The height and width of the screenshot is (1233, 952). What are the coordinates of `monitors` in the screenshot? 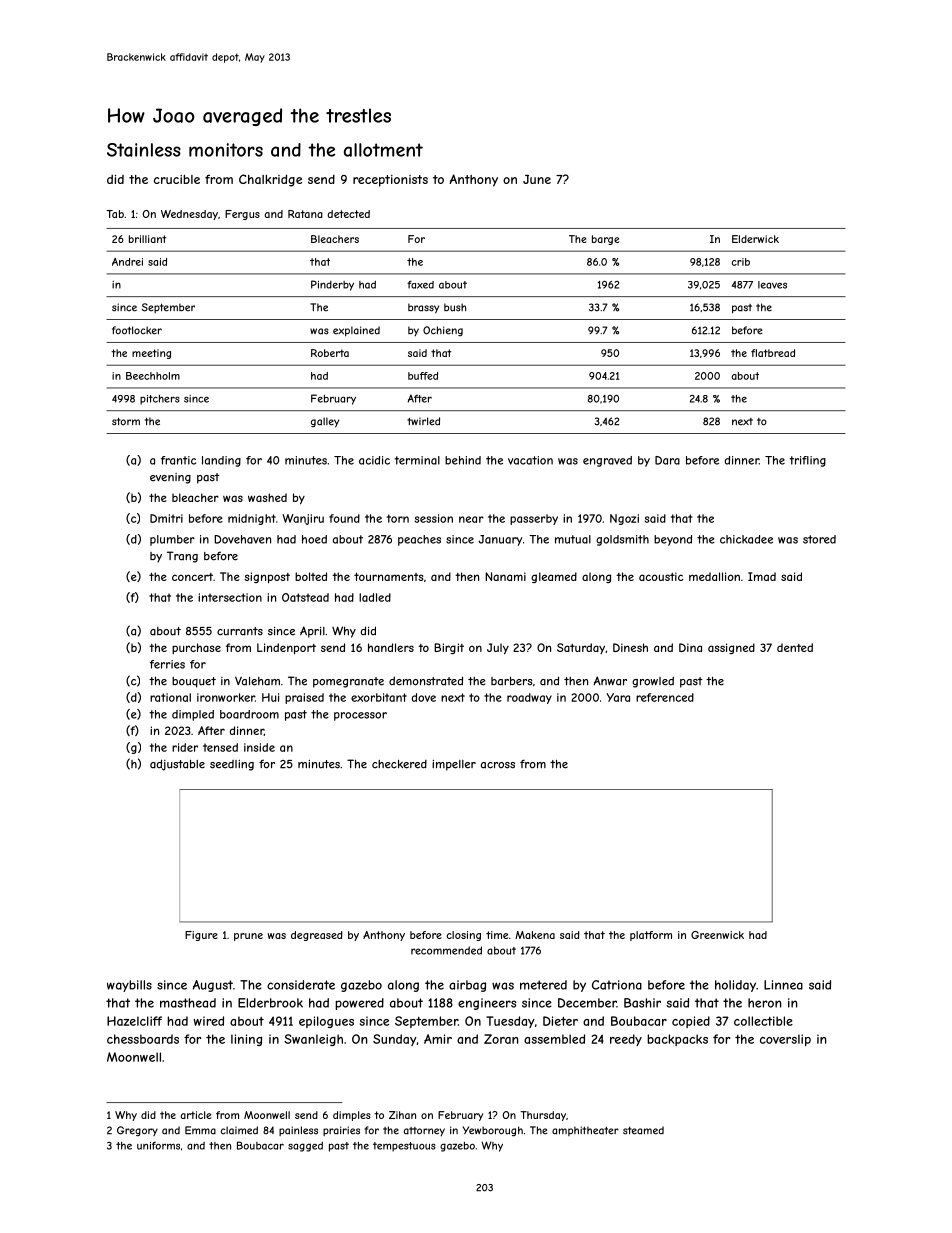 It's located at (226, 150).
